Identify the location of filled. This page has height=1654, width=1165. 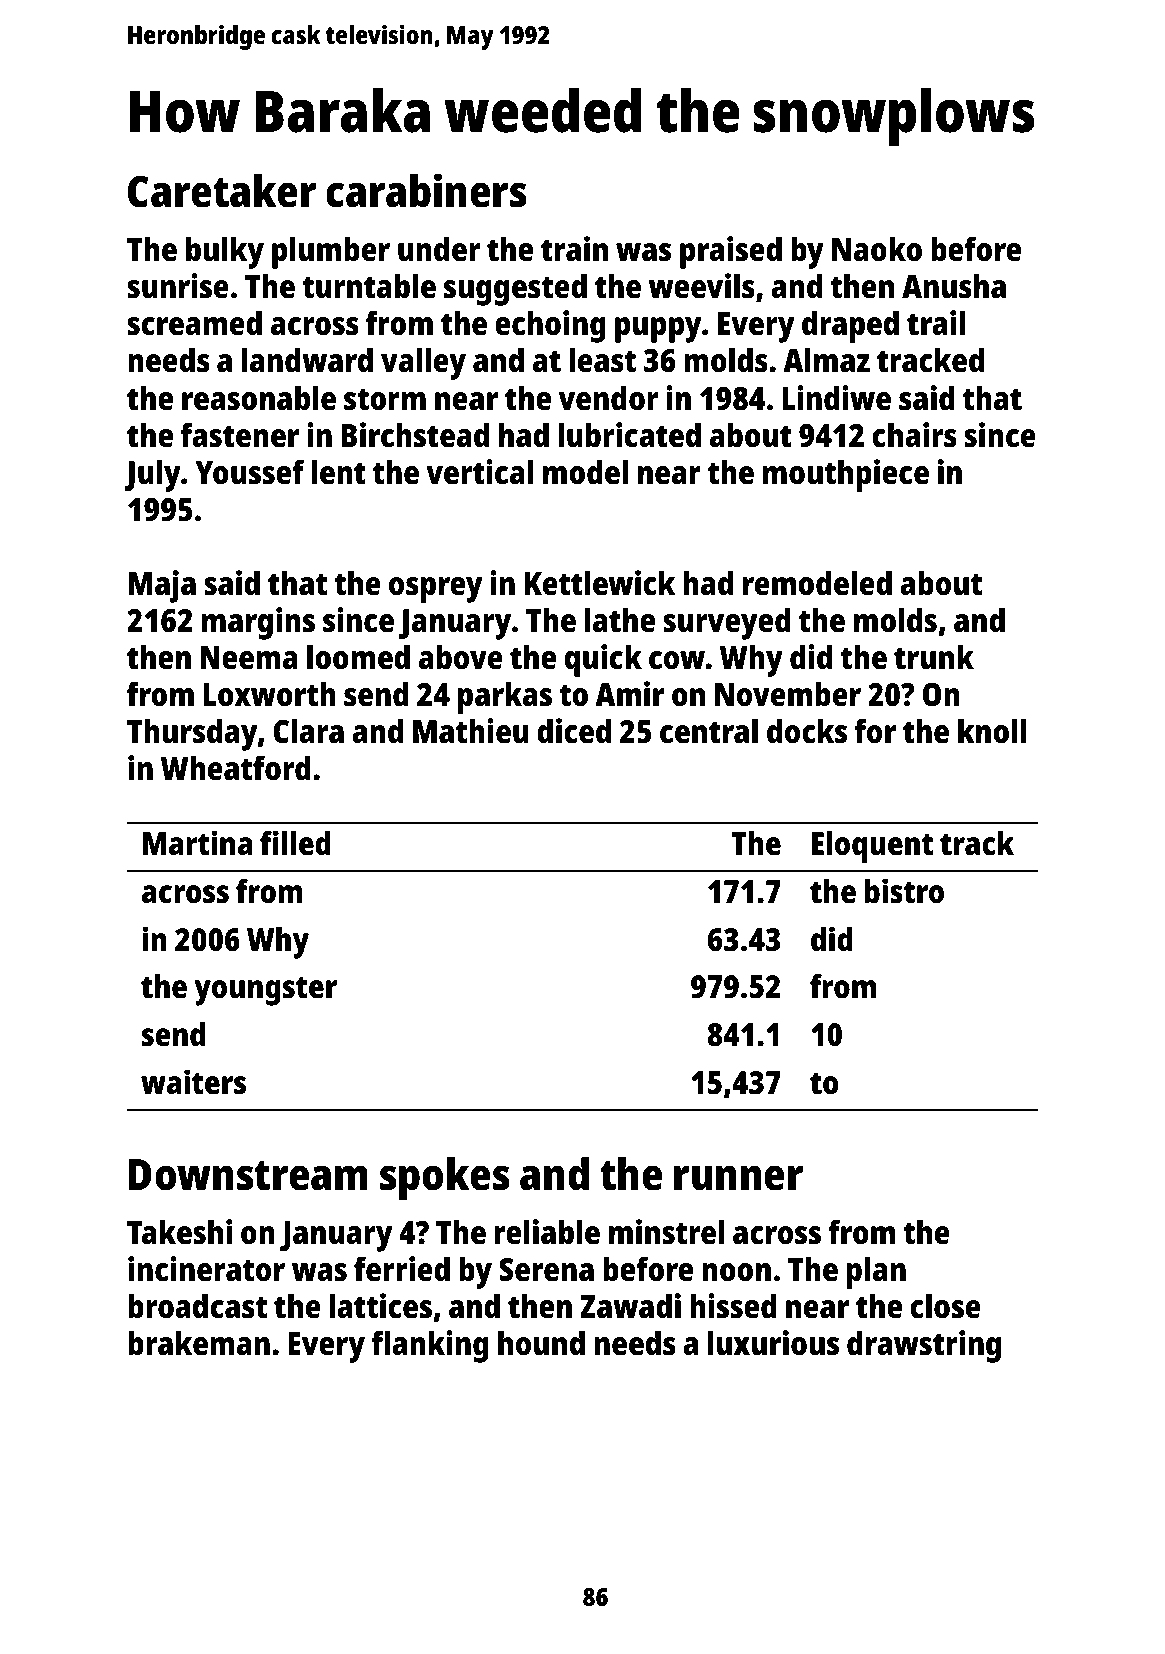
(295, 843).
